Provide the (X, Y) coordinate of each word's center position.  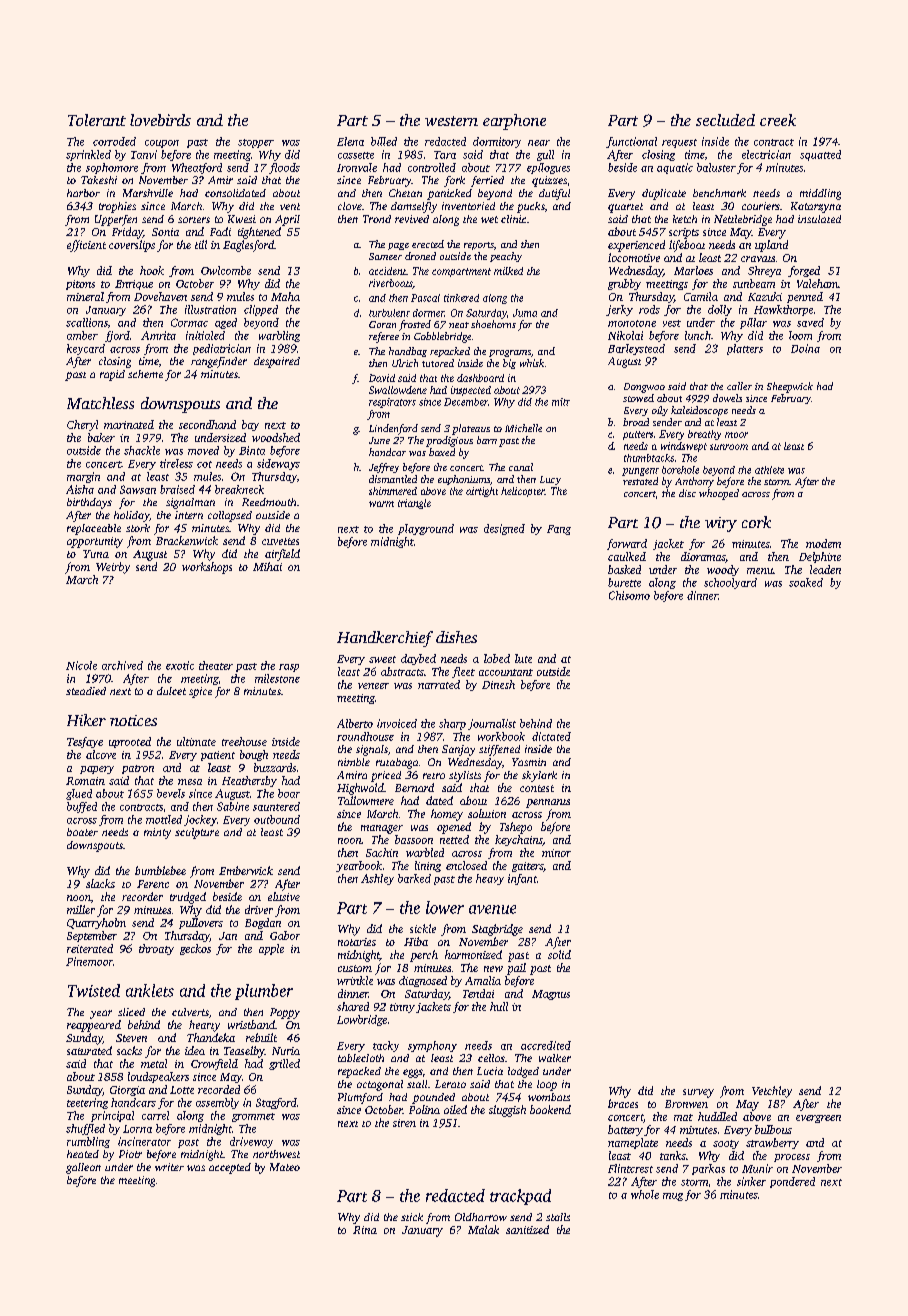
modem (823, 543)
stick (412, 1217)
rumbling (88, 1142)
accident (387, 271)
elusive (284, 896)
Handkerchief (385, 639)
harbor (83, 193)
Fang (559, 530)
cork (756, 522)
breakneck (239, 489)
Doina (805, 348)
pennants (548, 803)
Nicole (81, 665)
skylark (539, 776)
